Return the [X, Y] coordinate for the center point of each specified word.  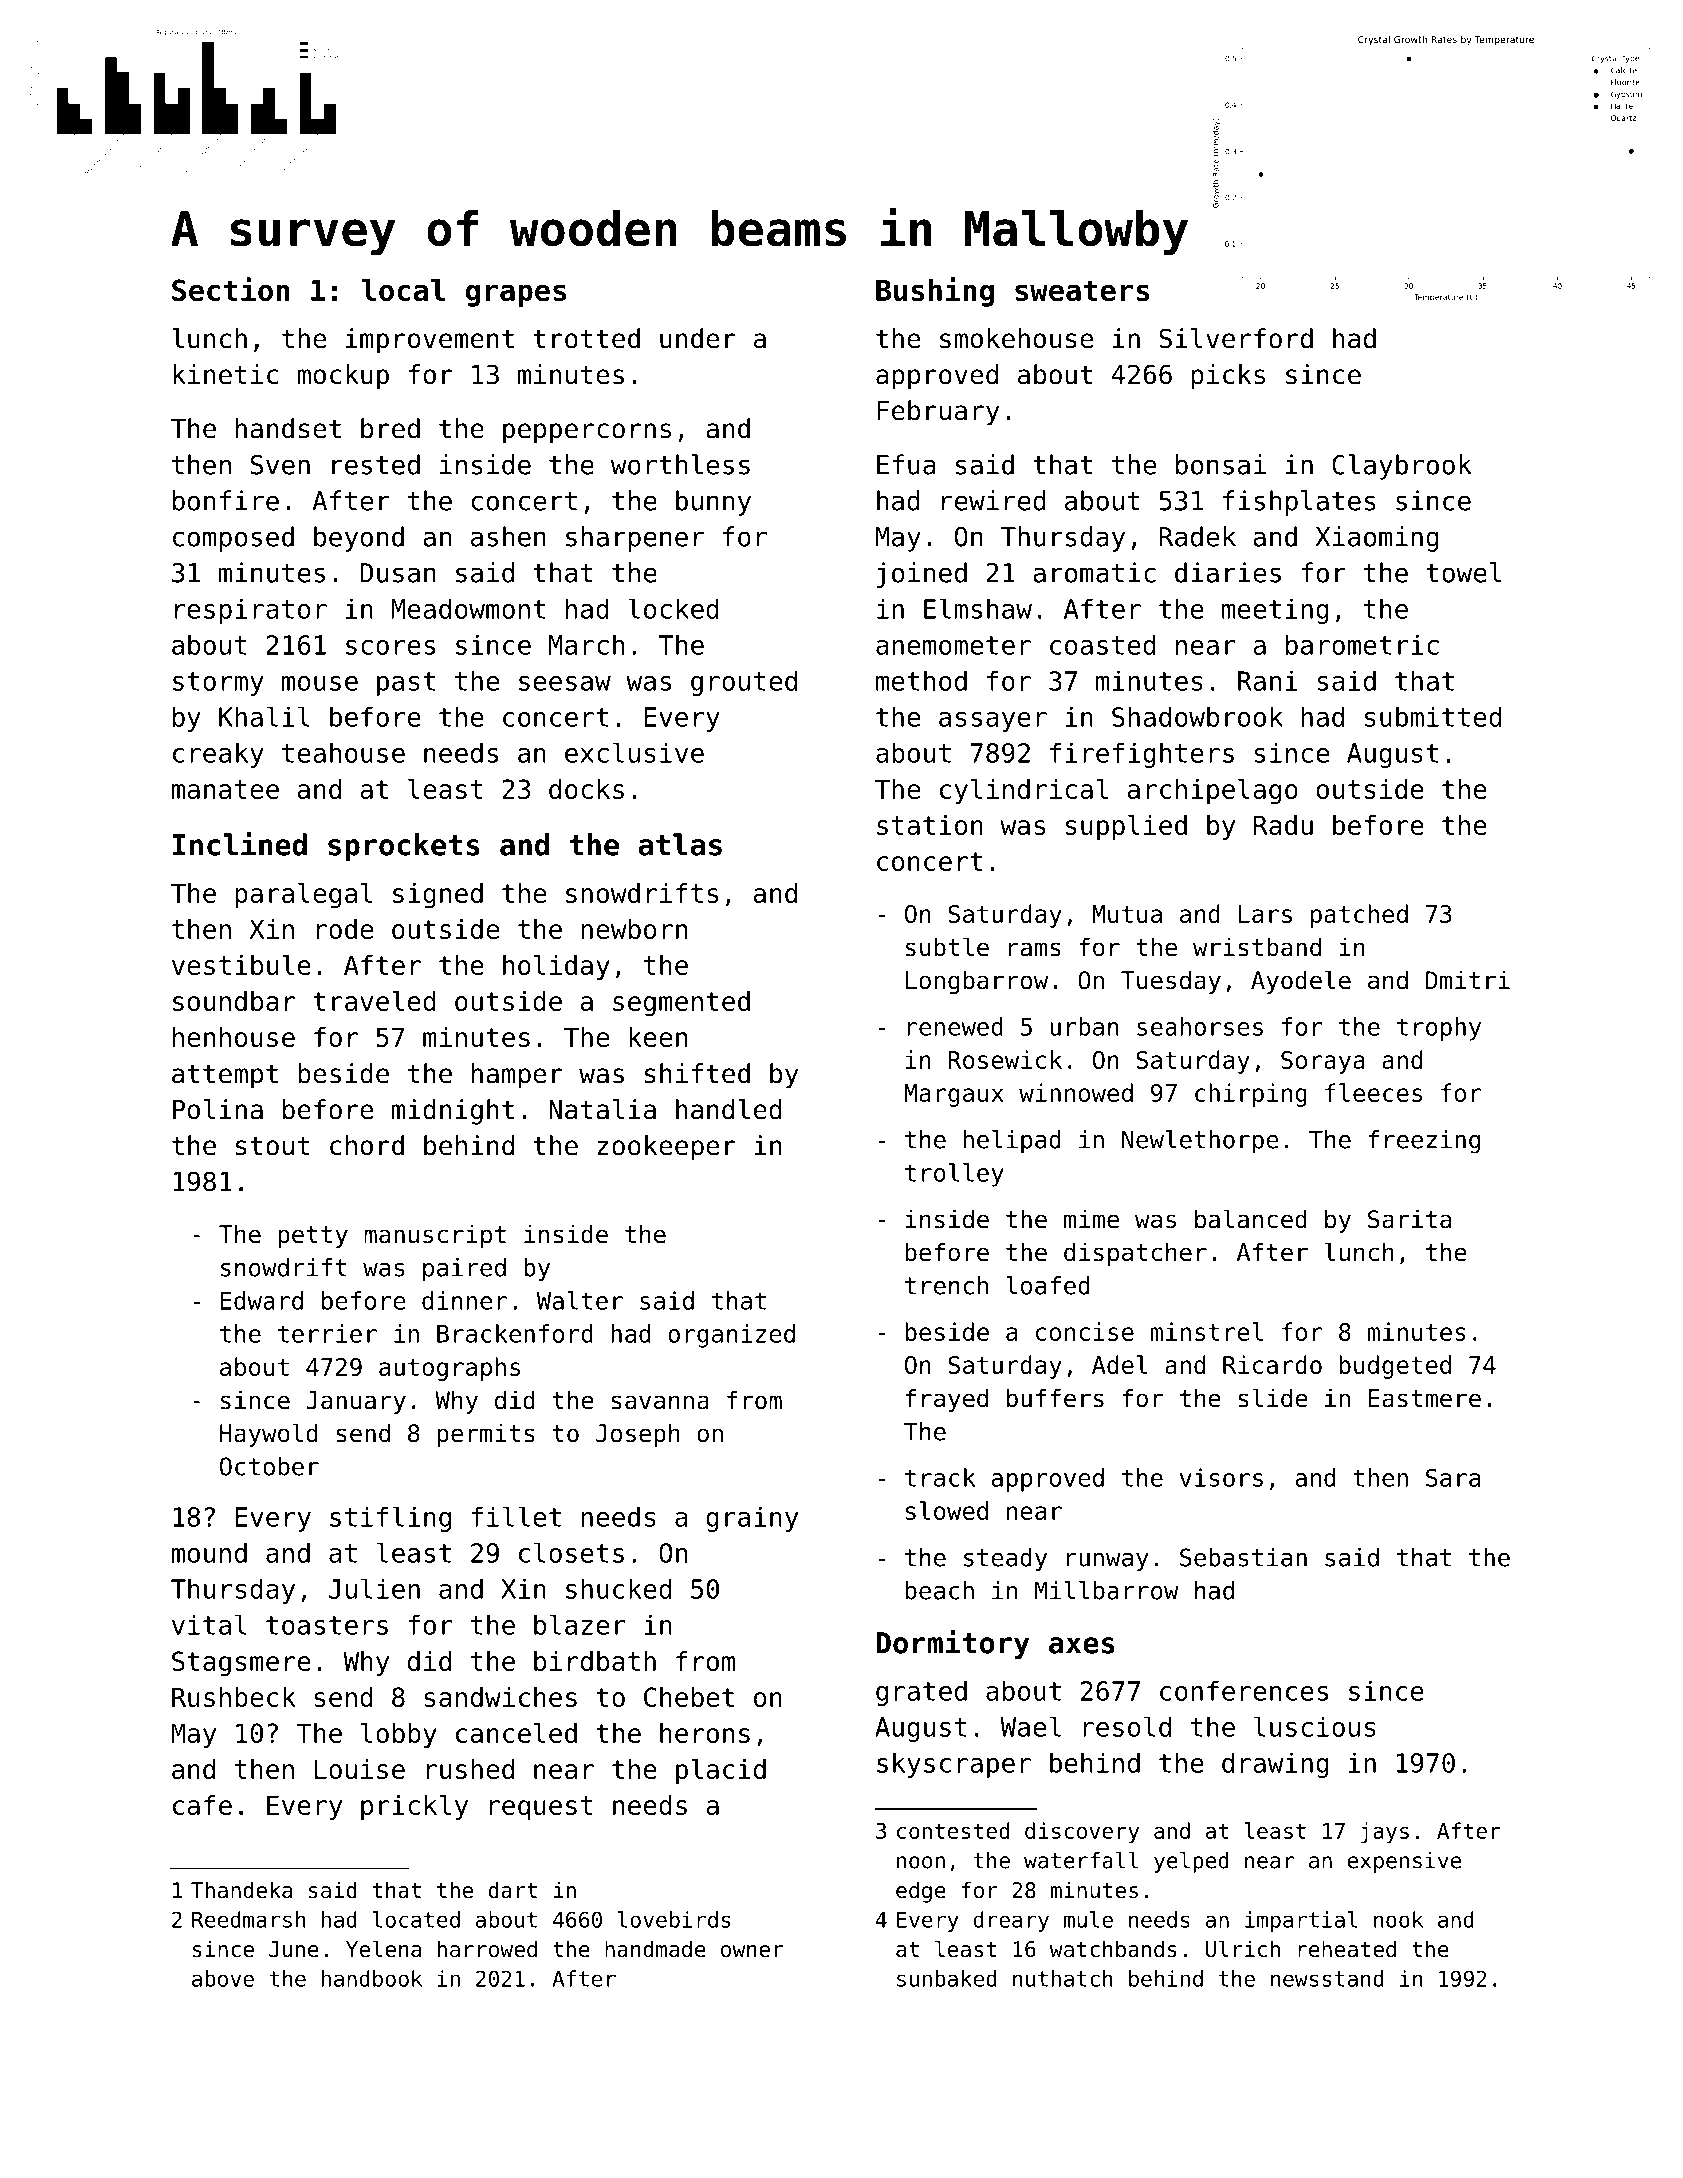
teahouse [343, 752]
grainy [752, 1519]
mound [209, 1552]
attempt [225, 1076]
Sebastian [1243, 1557]
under [698, 338]
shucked [619, 1588]
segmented [681, 1004]
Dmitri [1468, 979]
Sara [1453, 1477]
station [930, 825]
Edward [262, 1300]
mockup [343, 377]
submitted [1433, 716]
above [223, 1978]
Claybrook [1402, 467]
